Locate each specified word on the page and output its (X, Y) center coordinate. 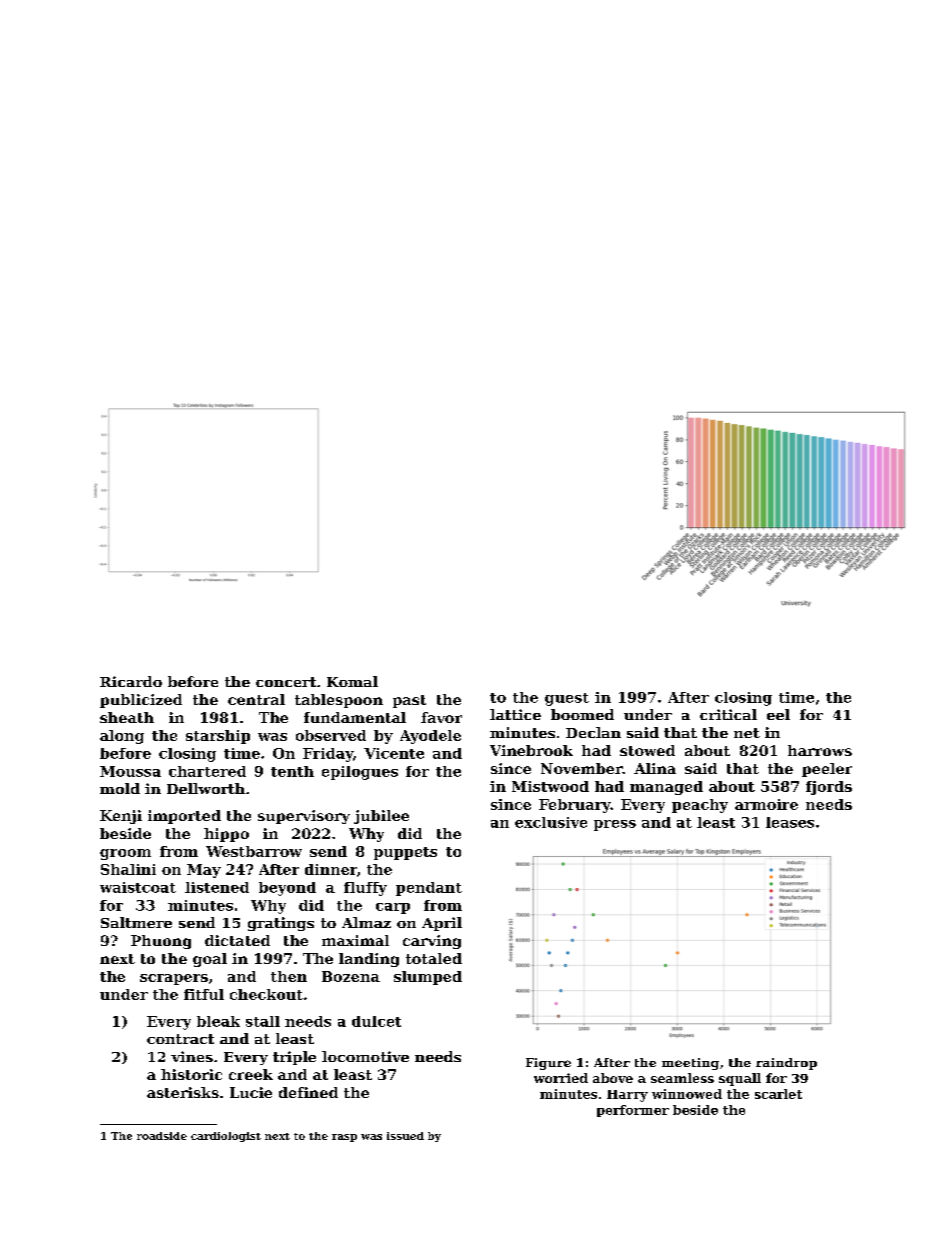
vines (192, 1056)
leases (790, 822)
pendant (429, 889)
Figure (548, 1064)
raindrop (786, 1064)
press (615, 825)
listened (217, 887)
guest (567, 699)
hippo (226, 835)
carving (432, 942)
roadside (162, 1136)
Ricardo (131, 681)
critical (728, 714)
